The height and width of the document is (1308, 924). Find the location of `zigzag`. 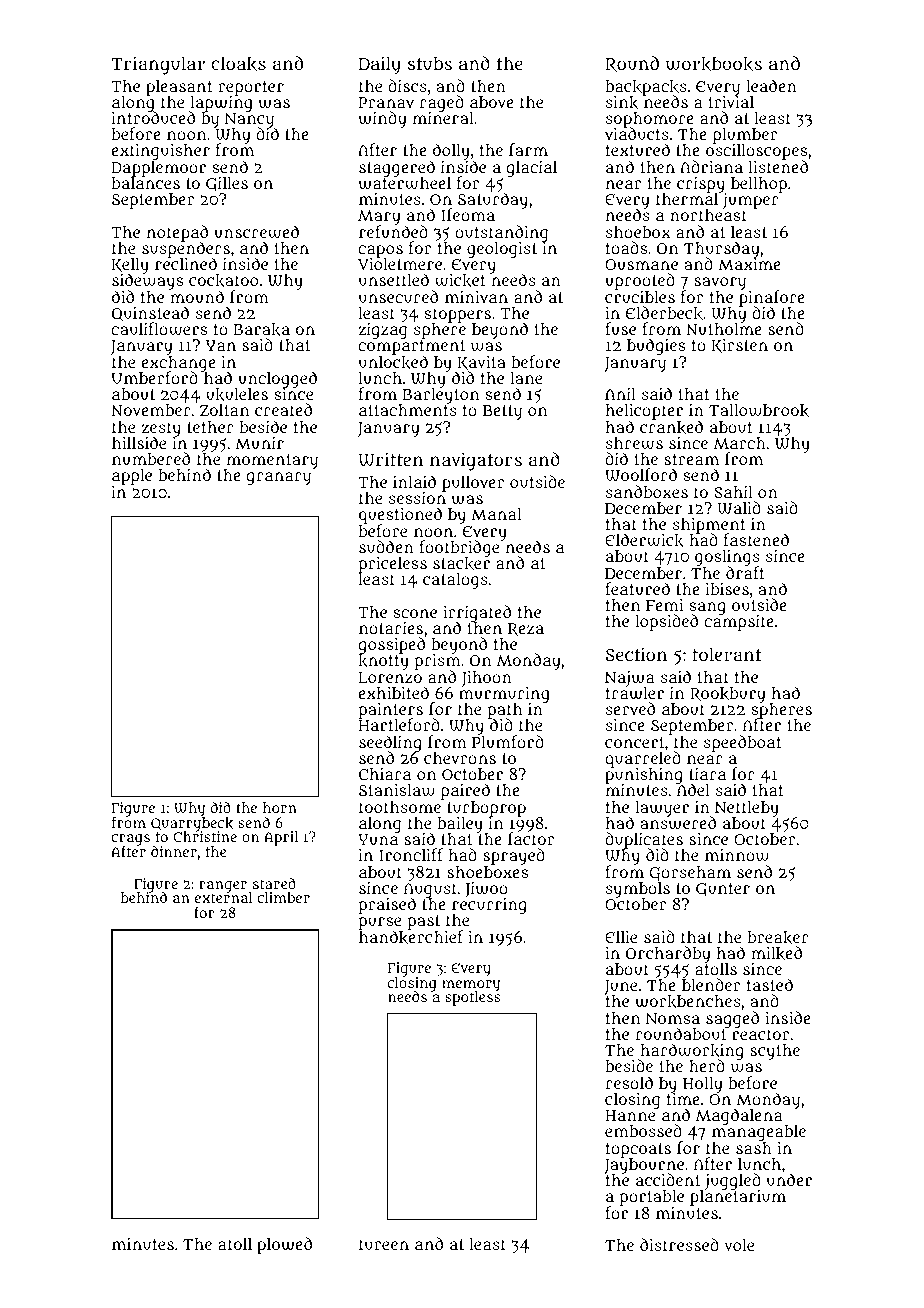

zigzag is located at coordinates (383, 331).
